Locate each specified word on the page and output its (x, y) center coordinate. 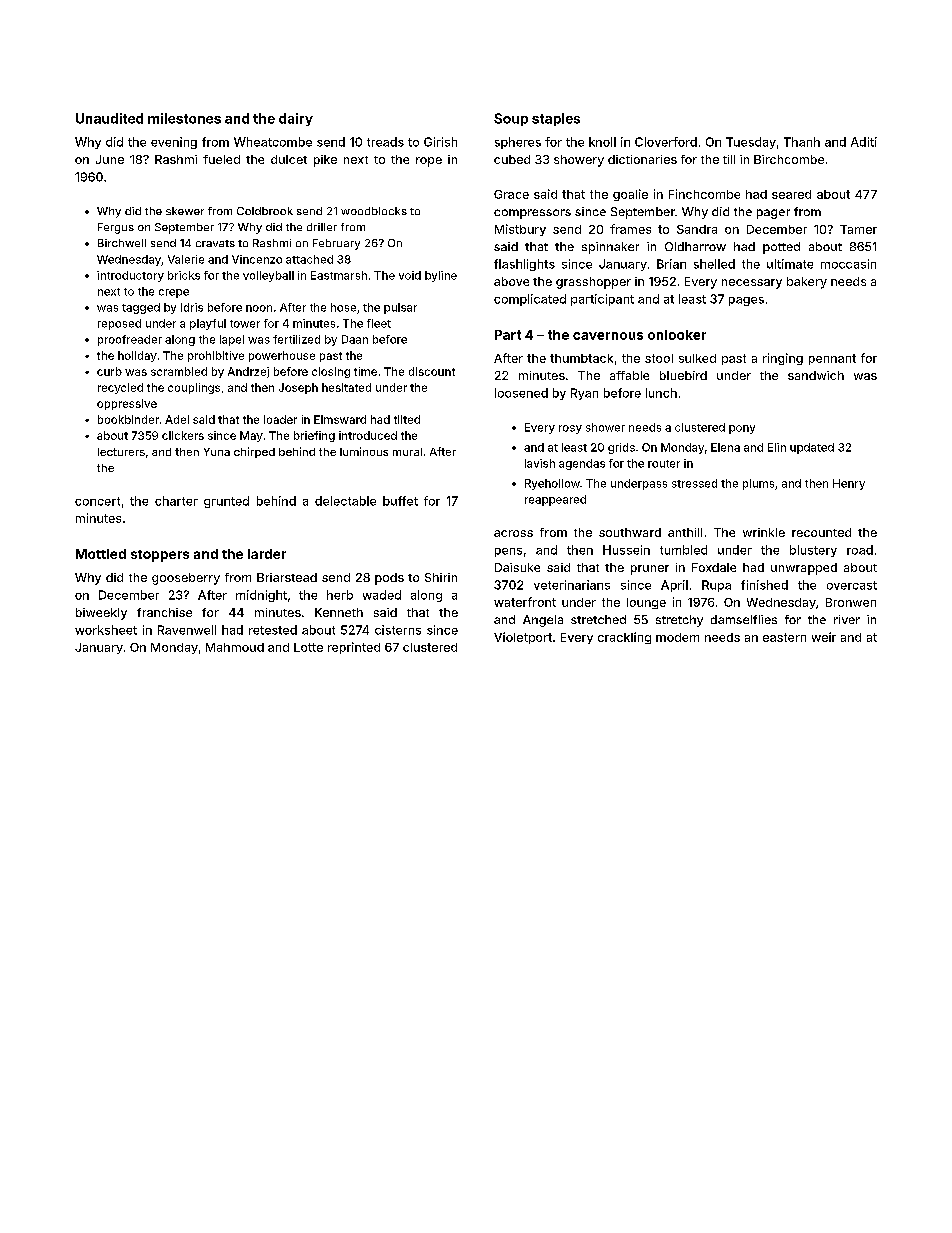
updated (812, 448)
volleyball (268, 276)
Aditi (864, 142)
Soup (511, 119)
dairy (296, 119)
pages (746, 301)
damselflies (744, 619)
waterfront (525, 602)
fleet (379, 323)
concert (97, 501)
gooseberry (186, 579)
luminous (364, 451)
